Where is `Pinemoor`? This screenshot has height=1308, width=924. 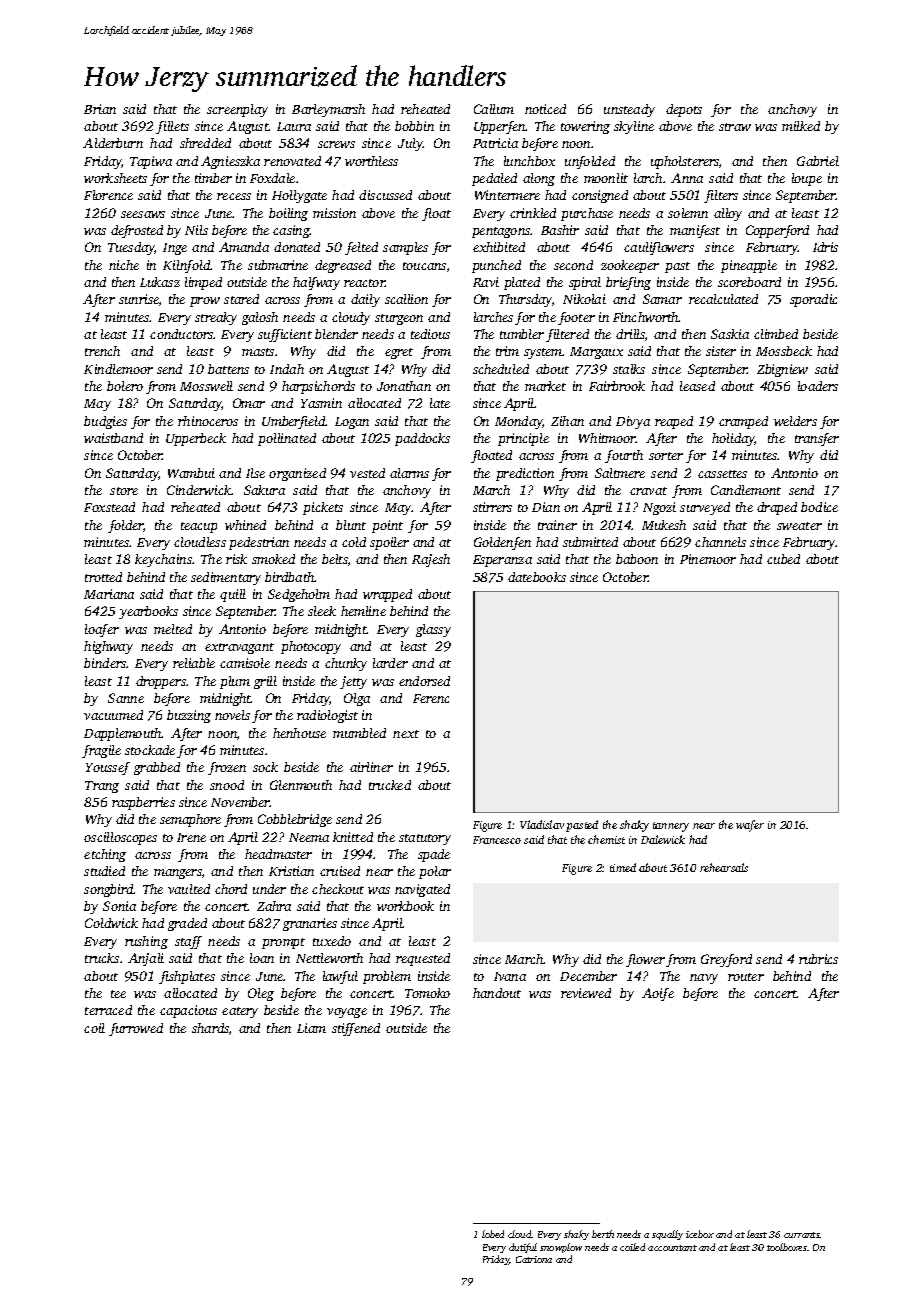 Pinemoor is located at coordinates (708, 559).
